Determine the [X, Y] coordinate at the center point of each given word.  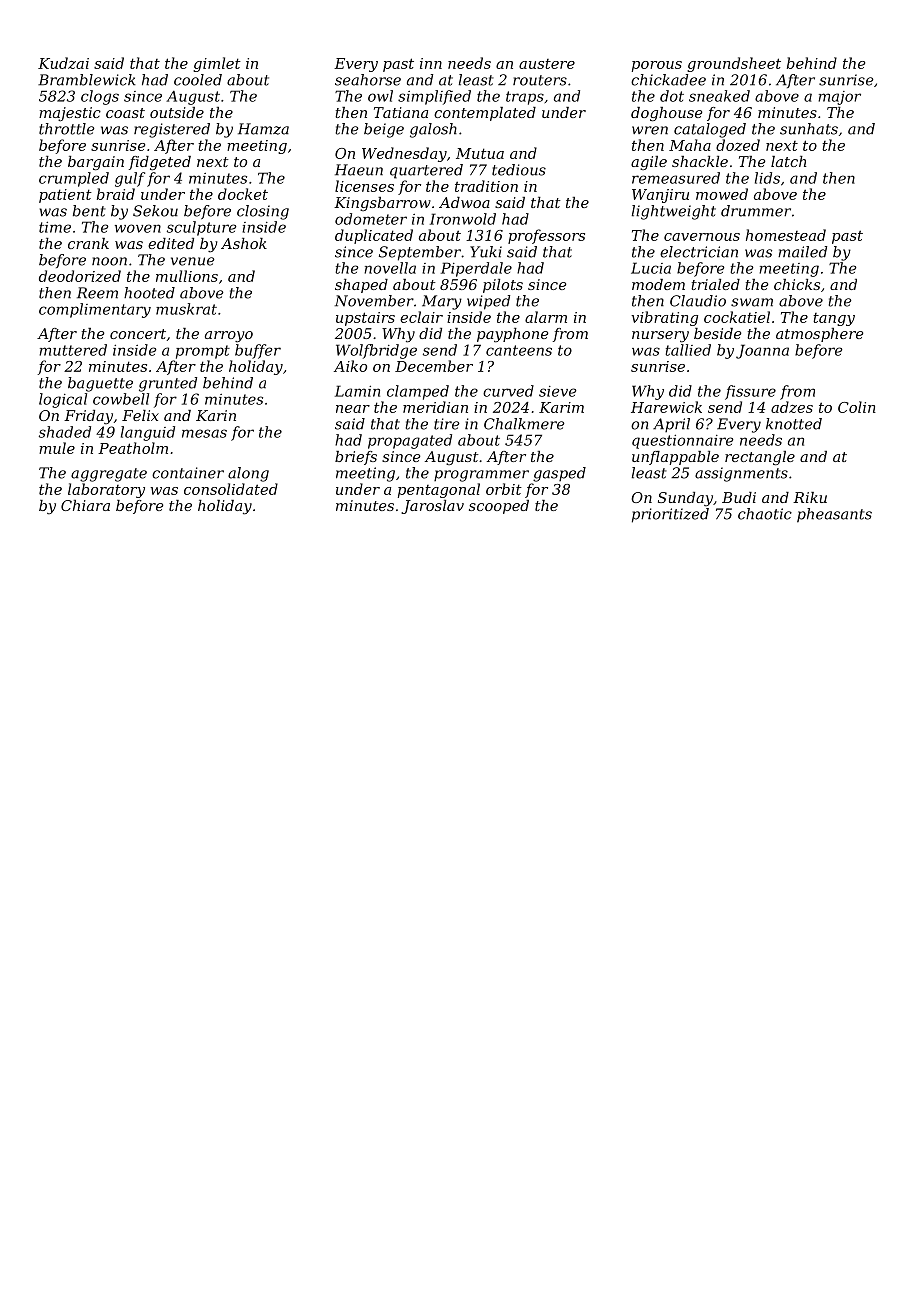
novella [390, 268]
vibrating [664, 318]
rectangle [760, 458]
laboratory [106, 490]
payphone [513, 335]
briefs [356, 458]
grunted [168, 384]
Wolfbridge [376, 351]
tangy [834, 319]
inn [431, 63]
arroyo [229, 337]
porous [657, 66]
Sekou [155, 211]
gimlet [217, 64]
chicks [797, 284]
